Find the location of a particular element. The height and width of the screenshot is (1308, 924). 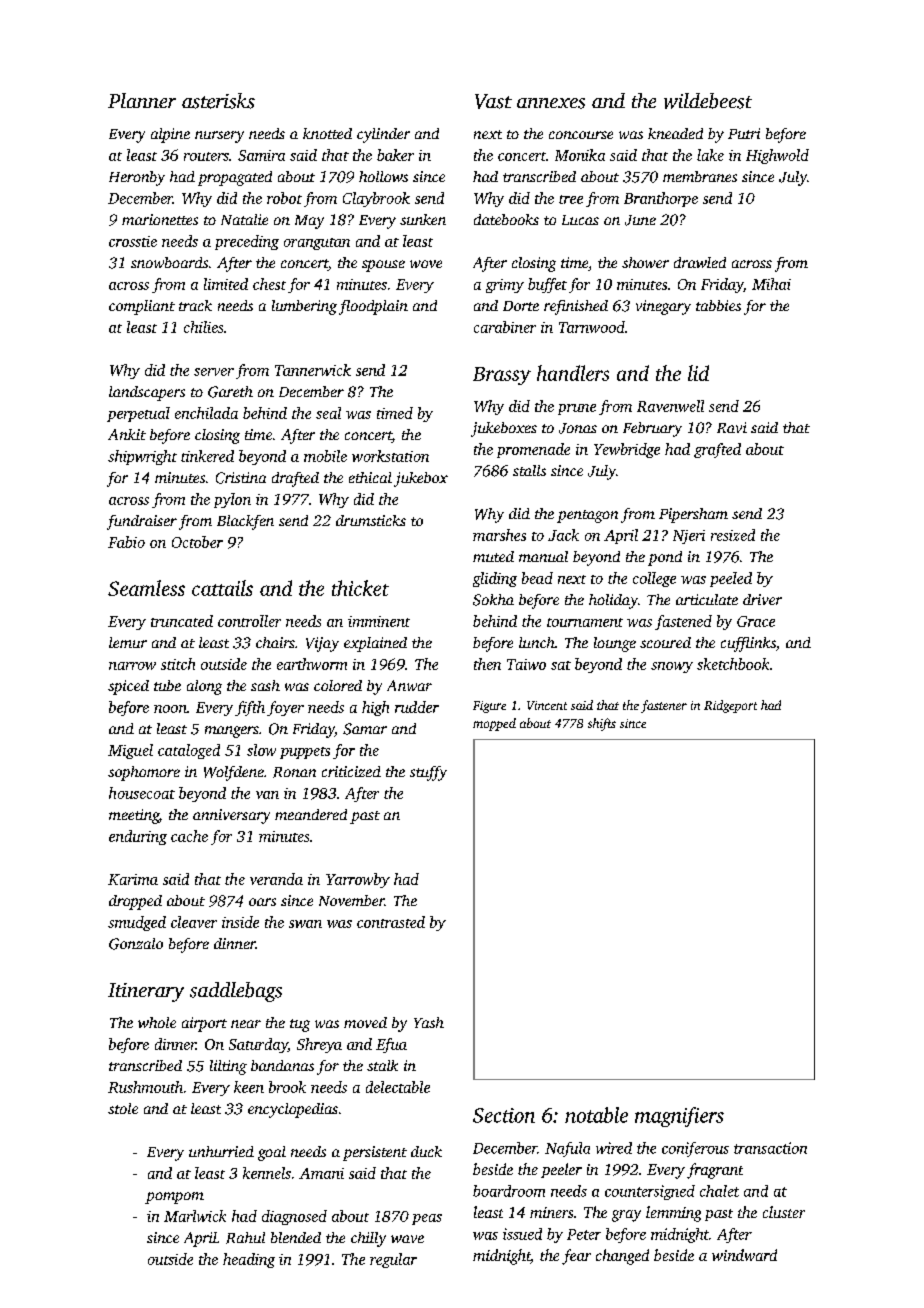

Yash is located at coordinates (429, 1022).
